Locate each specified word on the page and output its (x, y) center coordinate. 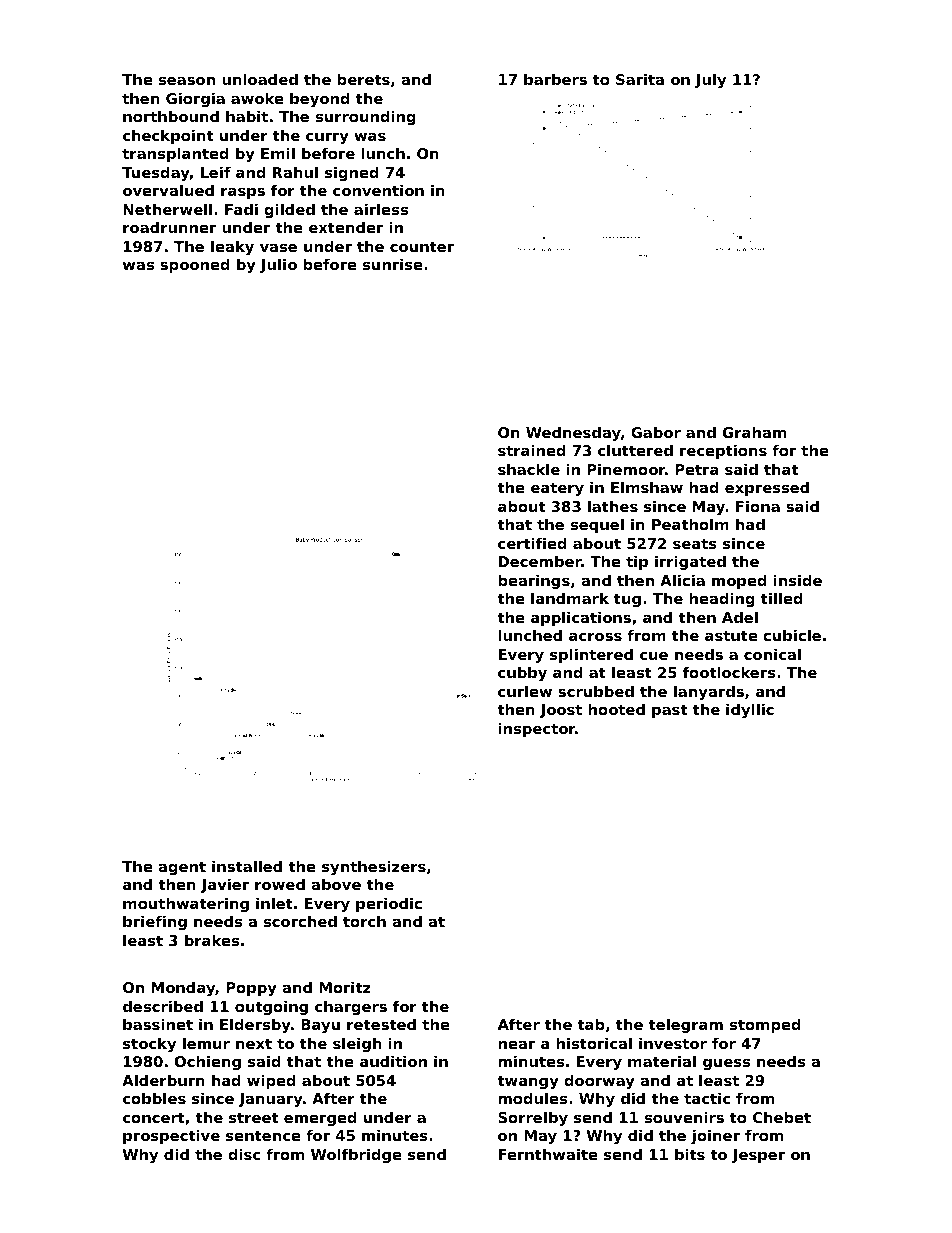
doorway (599, 1082)
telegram (685, 1026)
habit (247, 116)
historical (594, 1043)
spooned (195, 266)
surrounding (366, 118)
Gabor (656, 432)
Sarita (640, 79)
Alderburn (163, 1080)
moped (739, 582)
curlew (525, 691)
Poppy (251, 989)
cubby (522, 674)
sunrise (393, 264)
